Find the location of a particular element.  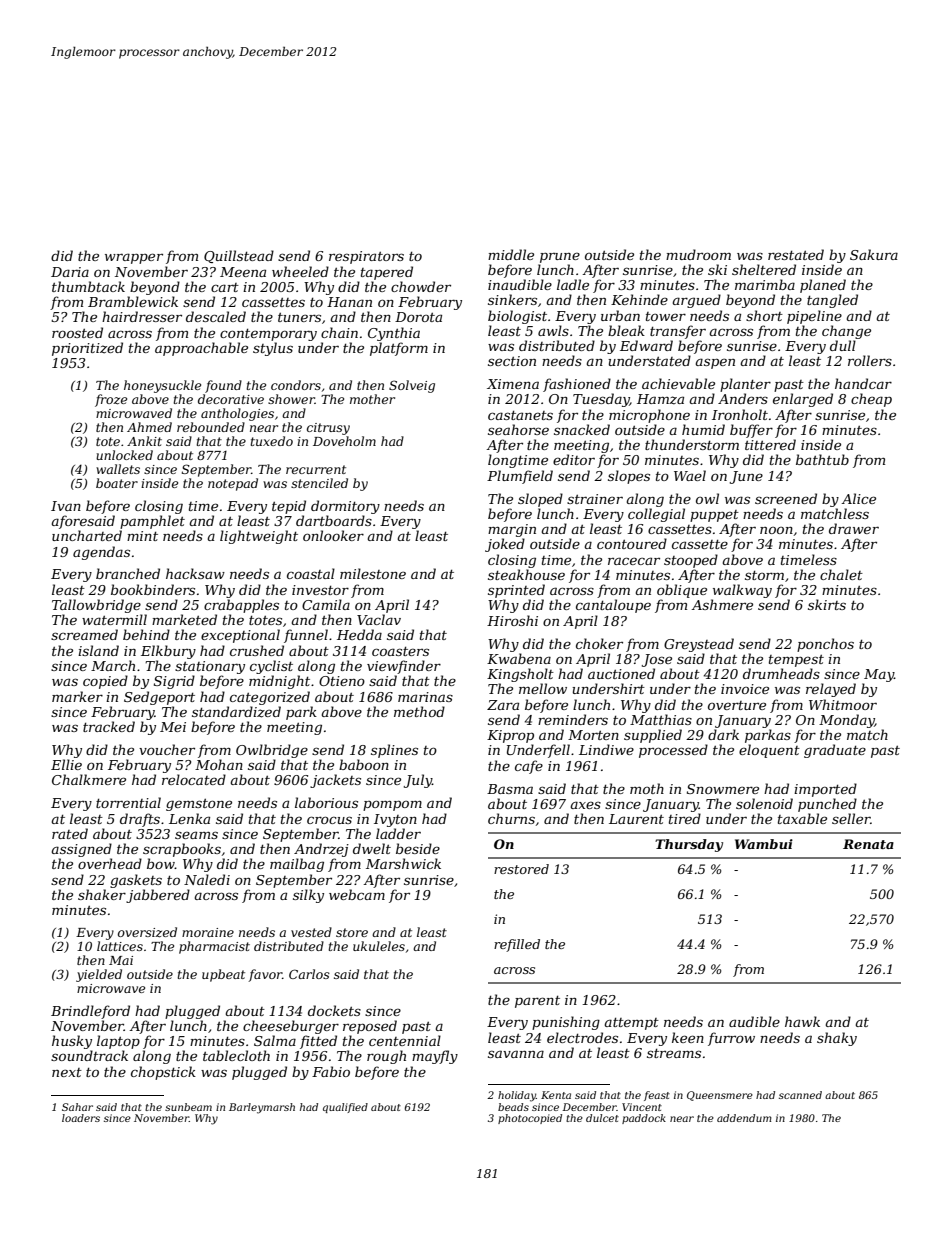

chowder is located at coordinates (421, 286).
